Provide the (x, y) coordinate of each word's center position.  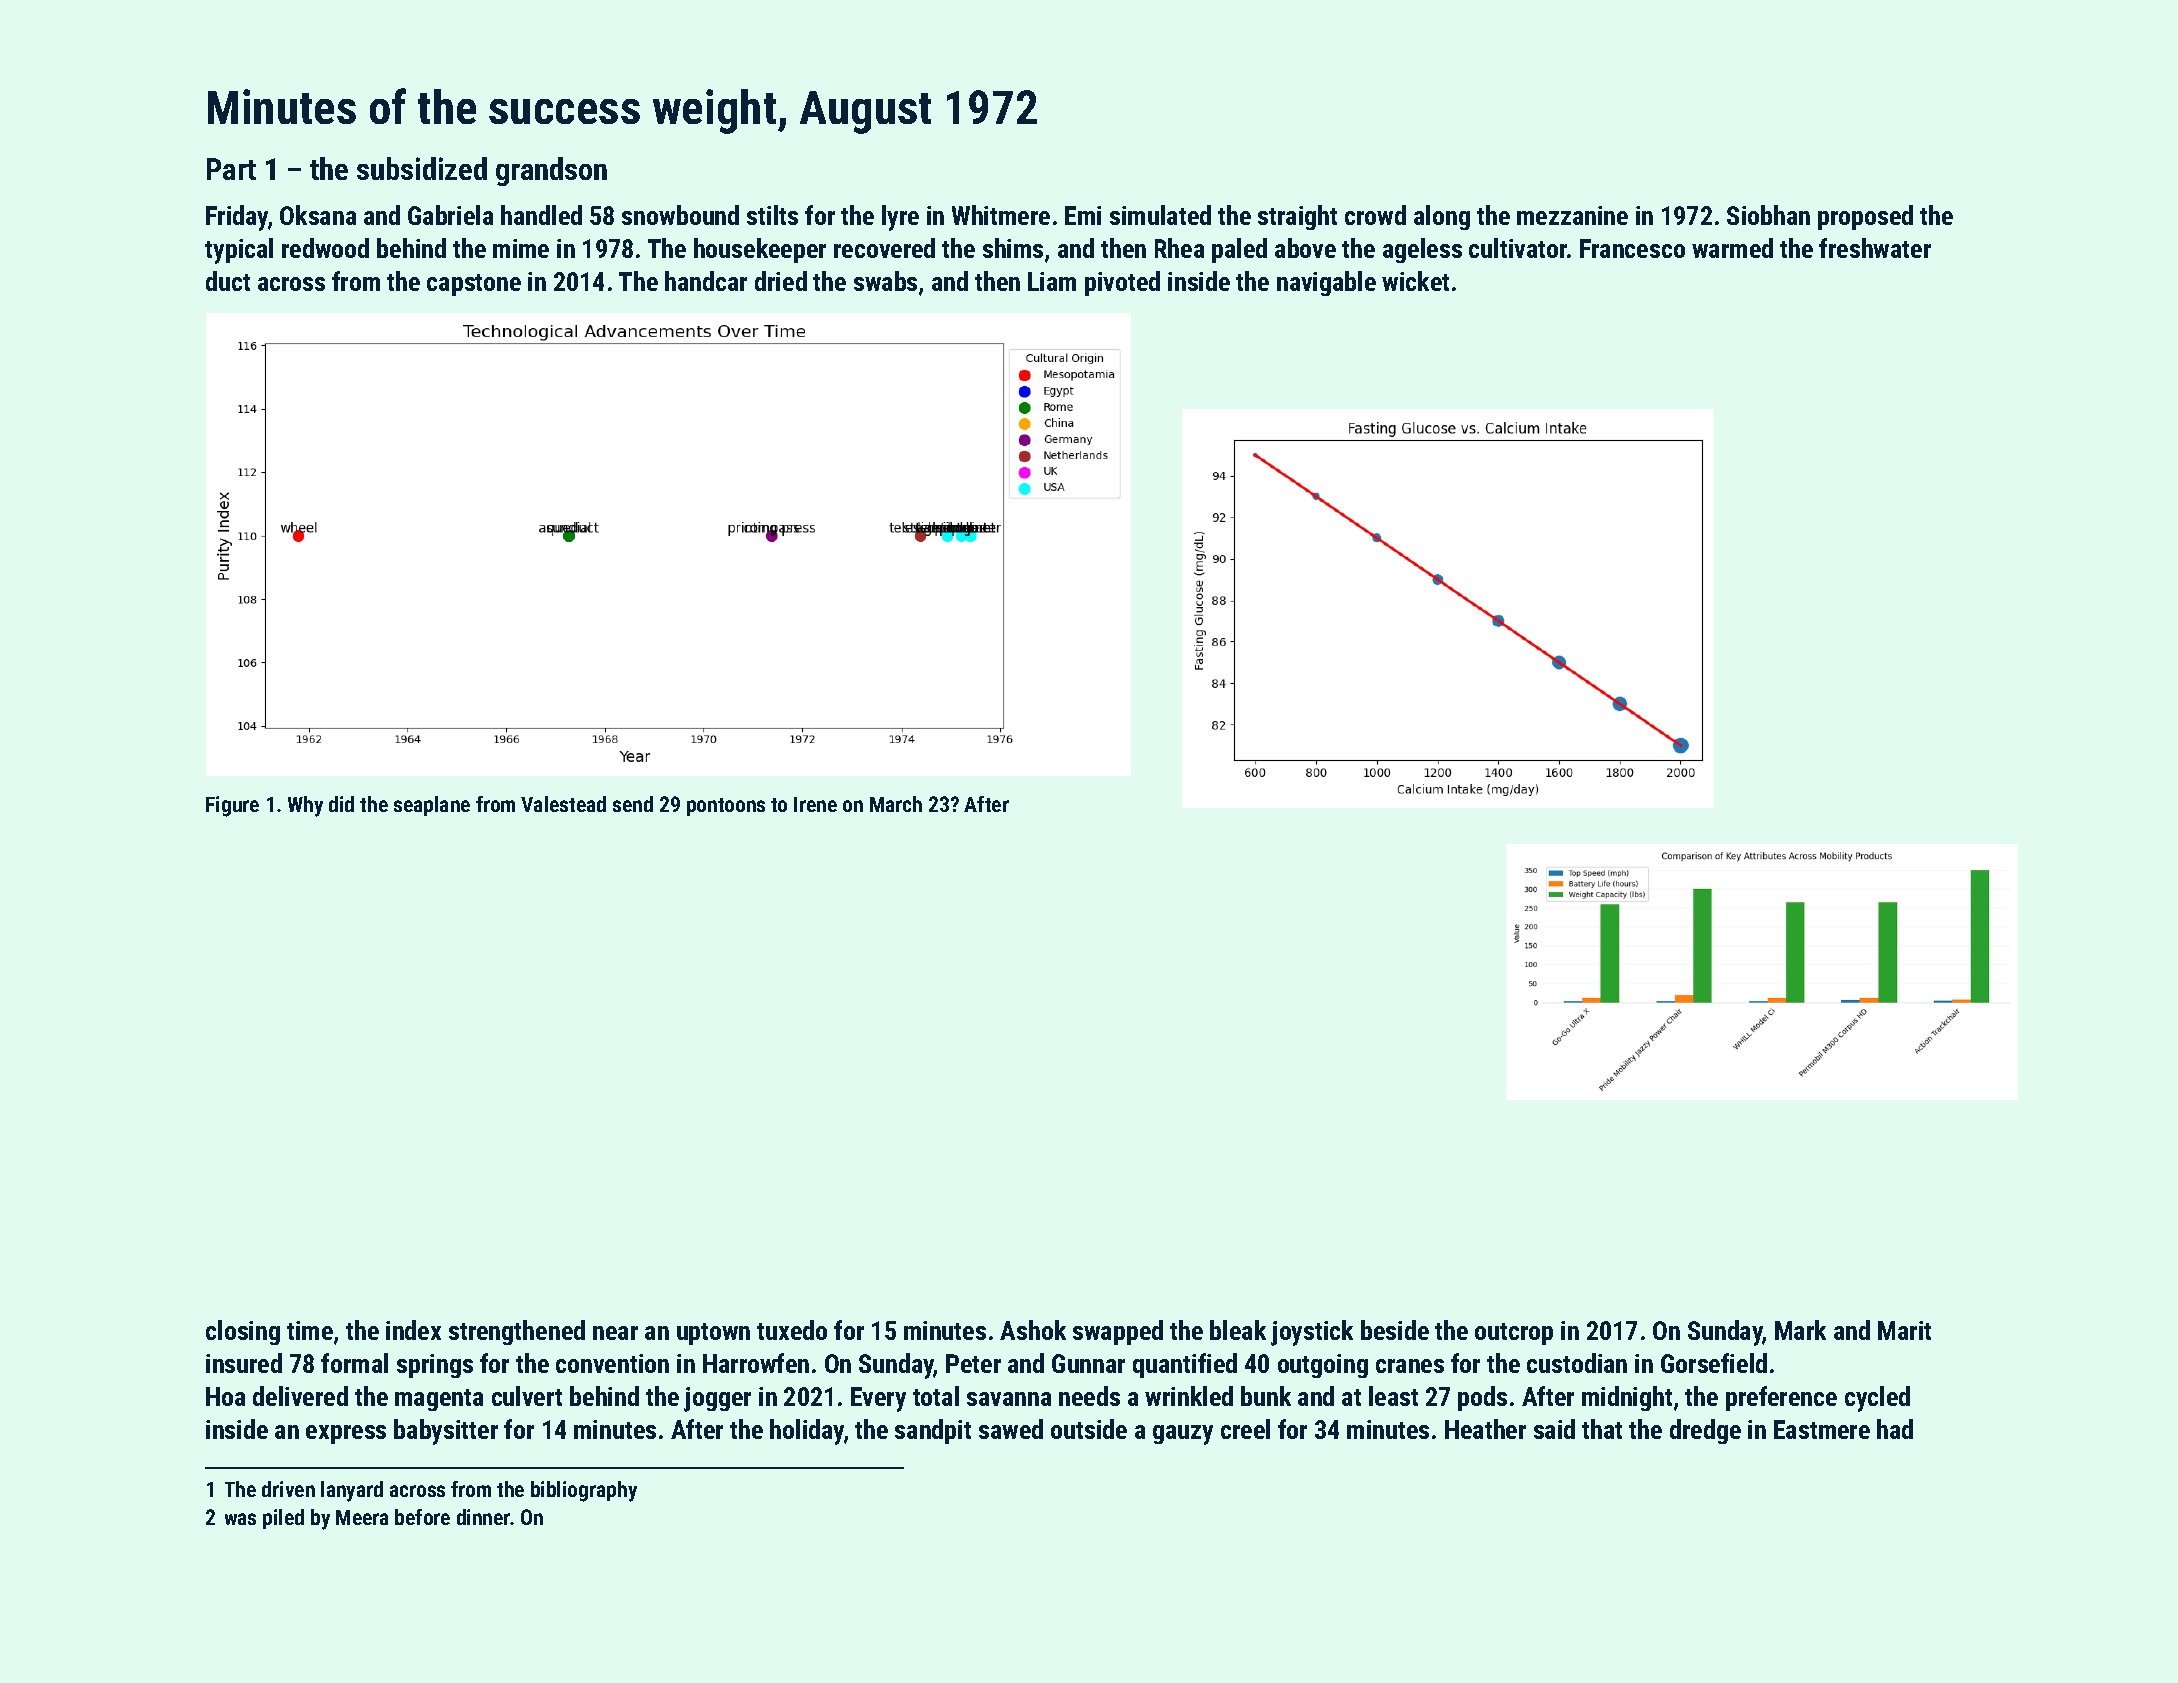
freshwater (1875, 248)
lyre (900, 218)
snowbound (680, 215)
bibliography (584, 1491)
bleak (1238, 1330)
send (633, 804)
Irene (815, 804)
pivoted (1122, 283)
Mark (1800, 1330)
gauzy (1183, 1435)
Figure (232, 806)
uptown (713, 1334)
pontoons (726, 807)
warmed (1732, 248)
